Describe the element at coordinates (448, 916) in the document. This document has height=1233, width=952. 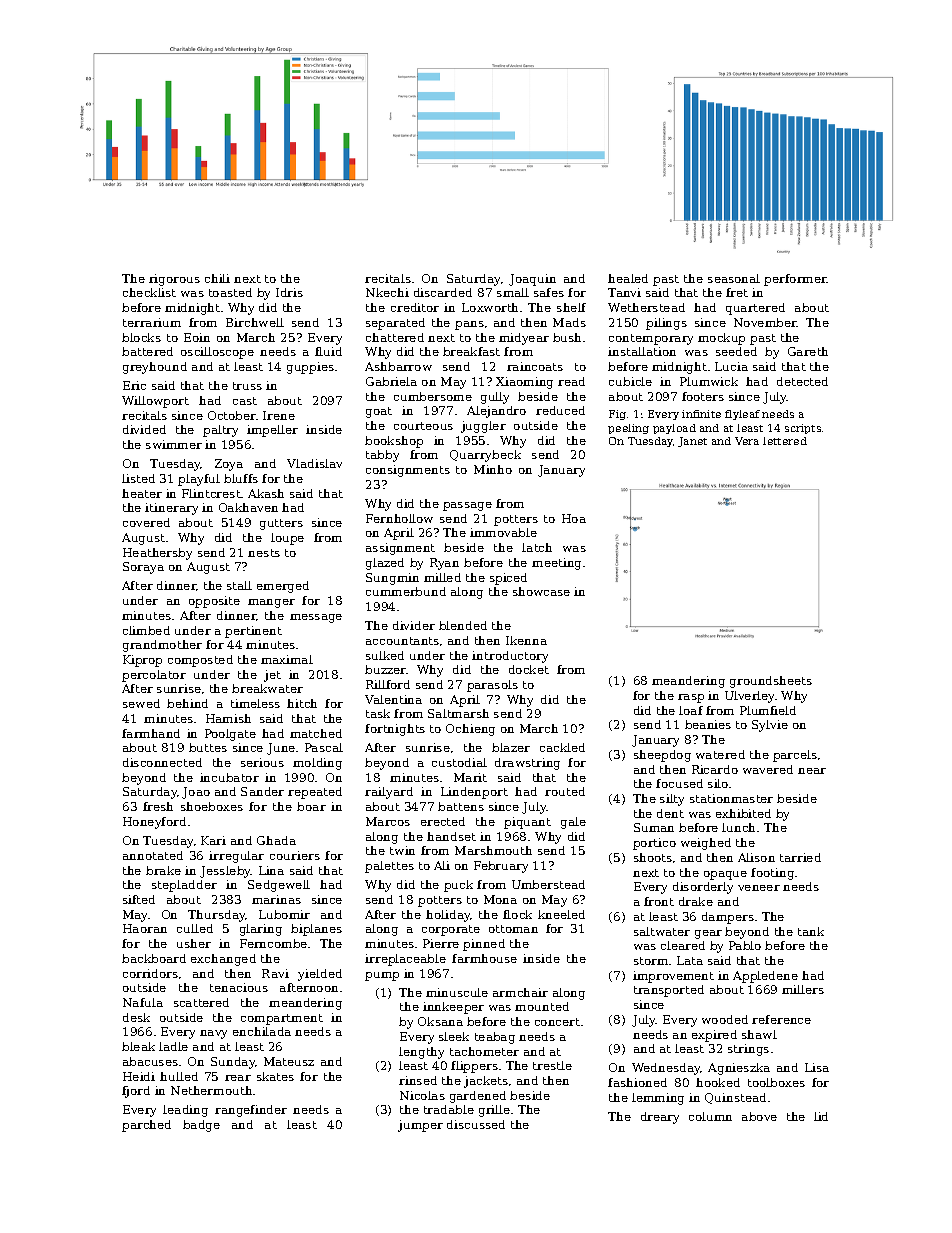
I see `holiday` at that location.
